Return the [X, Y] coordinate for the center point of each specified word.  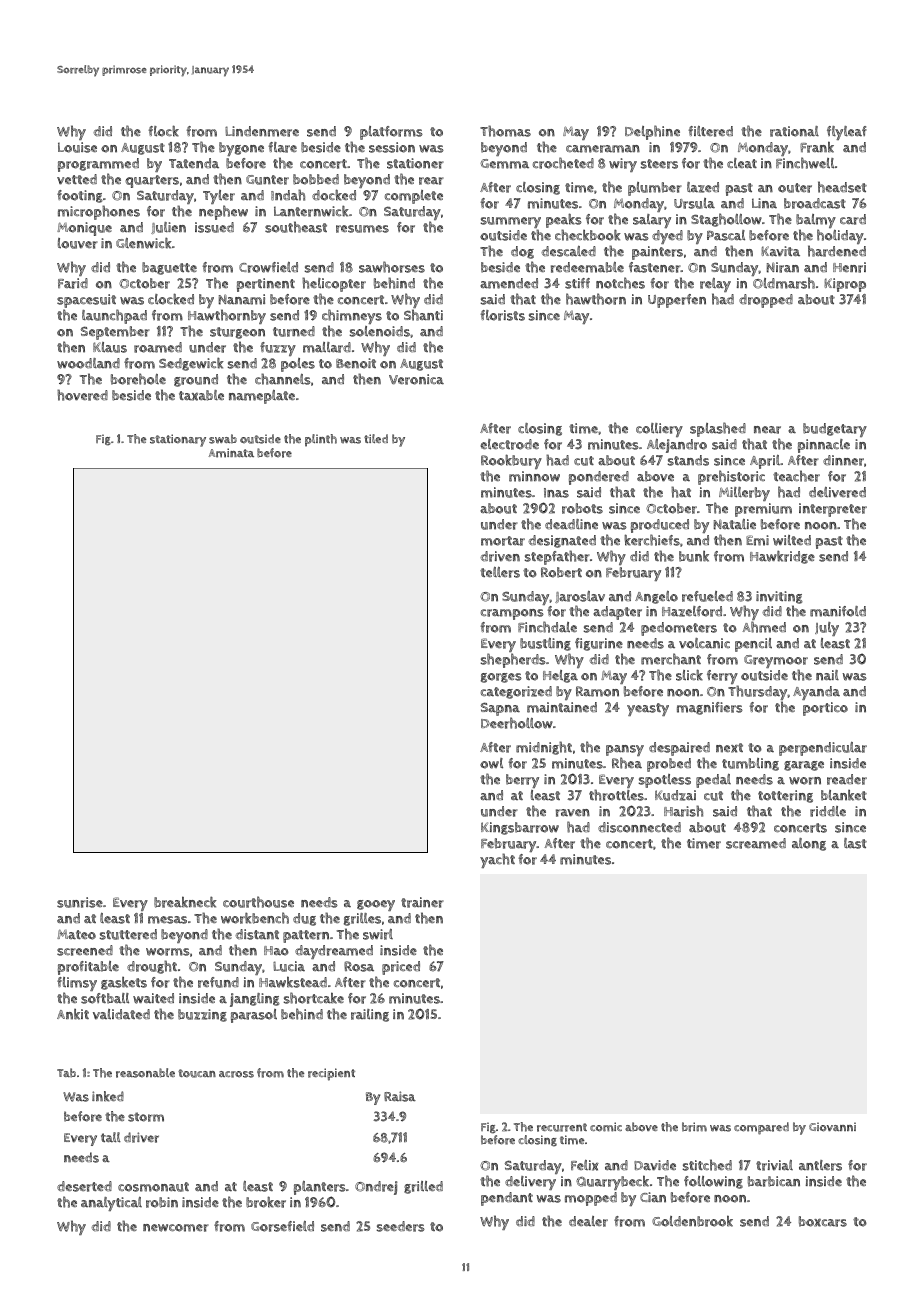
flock [163, 131]
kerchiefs [652, 540]
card [853, 219]
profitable [88, 968]
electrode [509, 444]
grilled [423, 1187]
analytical [111, 1204]
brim [694, 1127]
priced [401, 968]
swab [223, 439]
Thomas [505, 131]
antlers [820, 1165]
